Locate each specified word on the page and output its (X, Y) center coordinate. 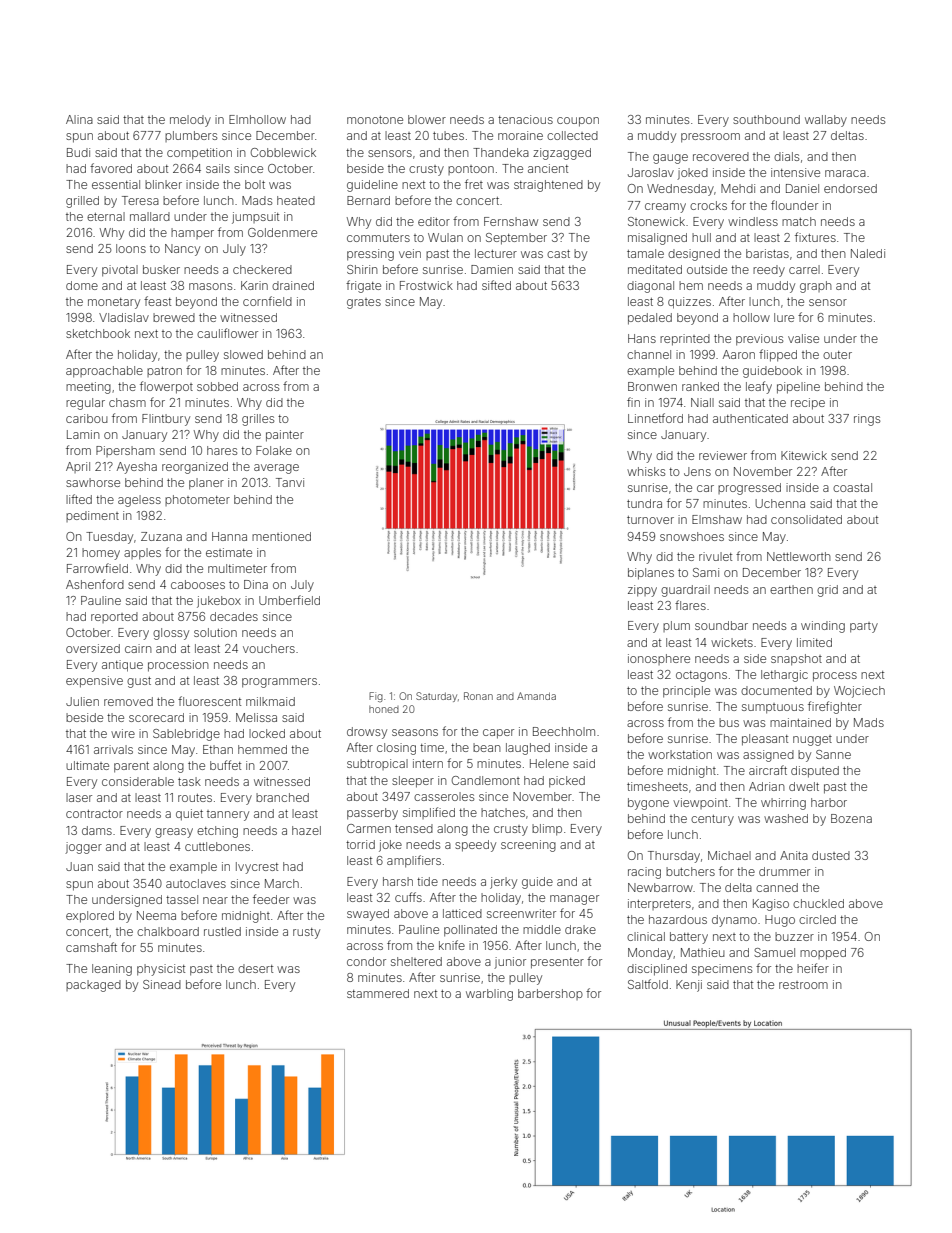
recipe (808, 404)
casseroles (444, 796)
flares (690, 605)
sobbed (217, 386)
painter (285, 436)
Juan (79, 866)
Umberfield (289, 600)
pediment (92, 516)
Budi (78, 152)
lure (784, 317)
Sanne (833, 754)
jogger (83, 848)
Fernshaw (511, 221)
